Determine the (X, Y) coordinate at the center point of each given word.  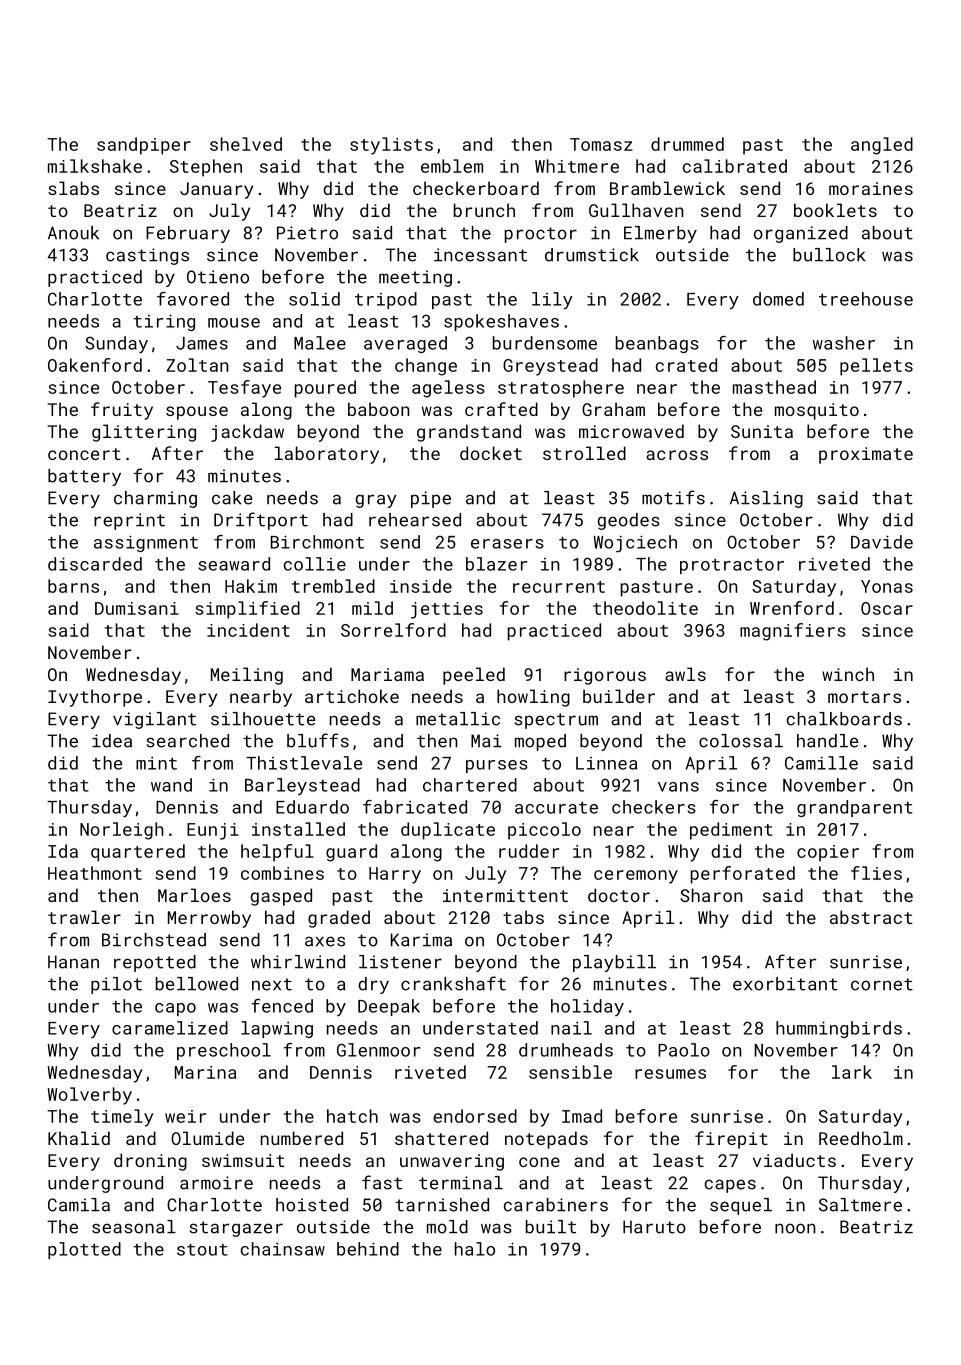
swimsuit (243, 1160)
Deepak (389, 1007)
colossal (741, 741)
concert (84, 454)
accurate (556, 808)
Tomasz (601, 144)
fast (382, 1182)
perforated (743, 875)
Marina (205, 1072)
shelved (246, 144)
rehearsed (415, 520)
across (677, 455)
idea (112, 741)
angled (882, 146)
